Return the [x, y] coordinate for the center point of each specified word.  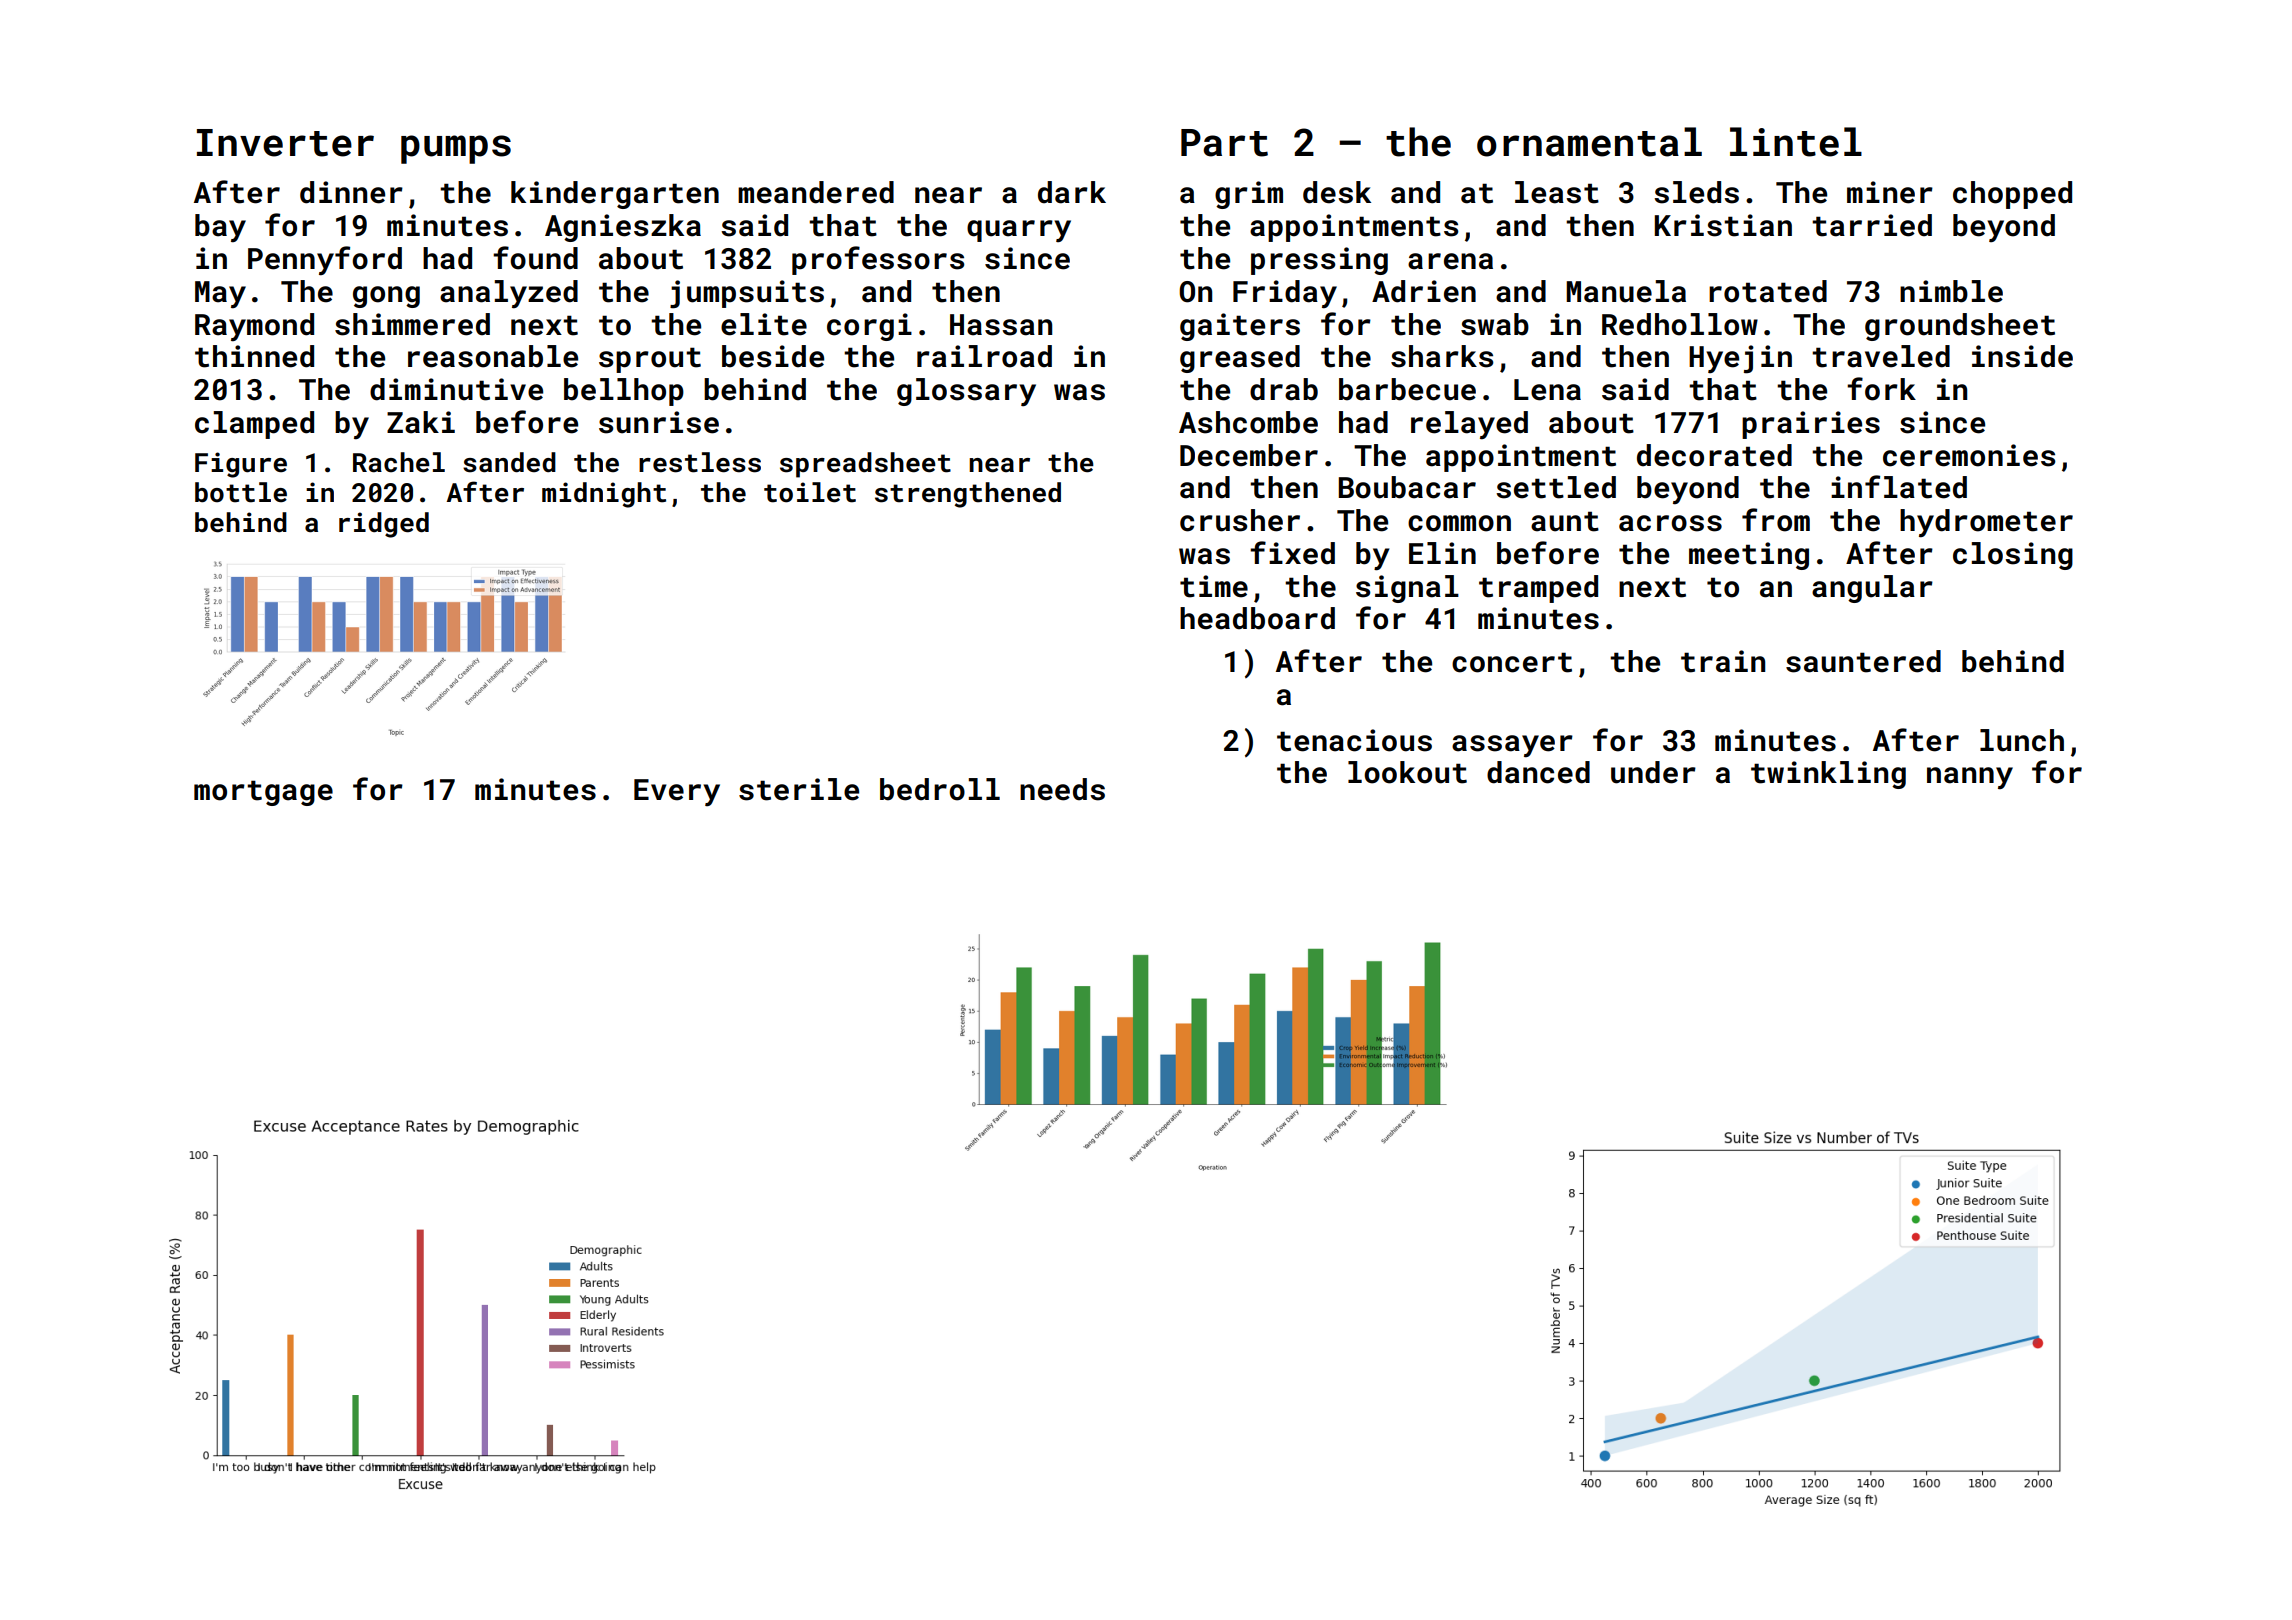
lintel [1796, 142]
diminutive [456, 389]
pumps [456, 149]
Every [677, 792]
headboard [1257, 618]
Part [1224, 143]
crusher [1240, 520]
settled [1556, 487]
